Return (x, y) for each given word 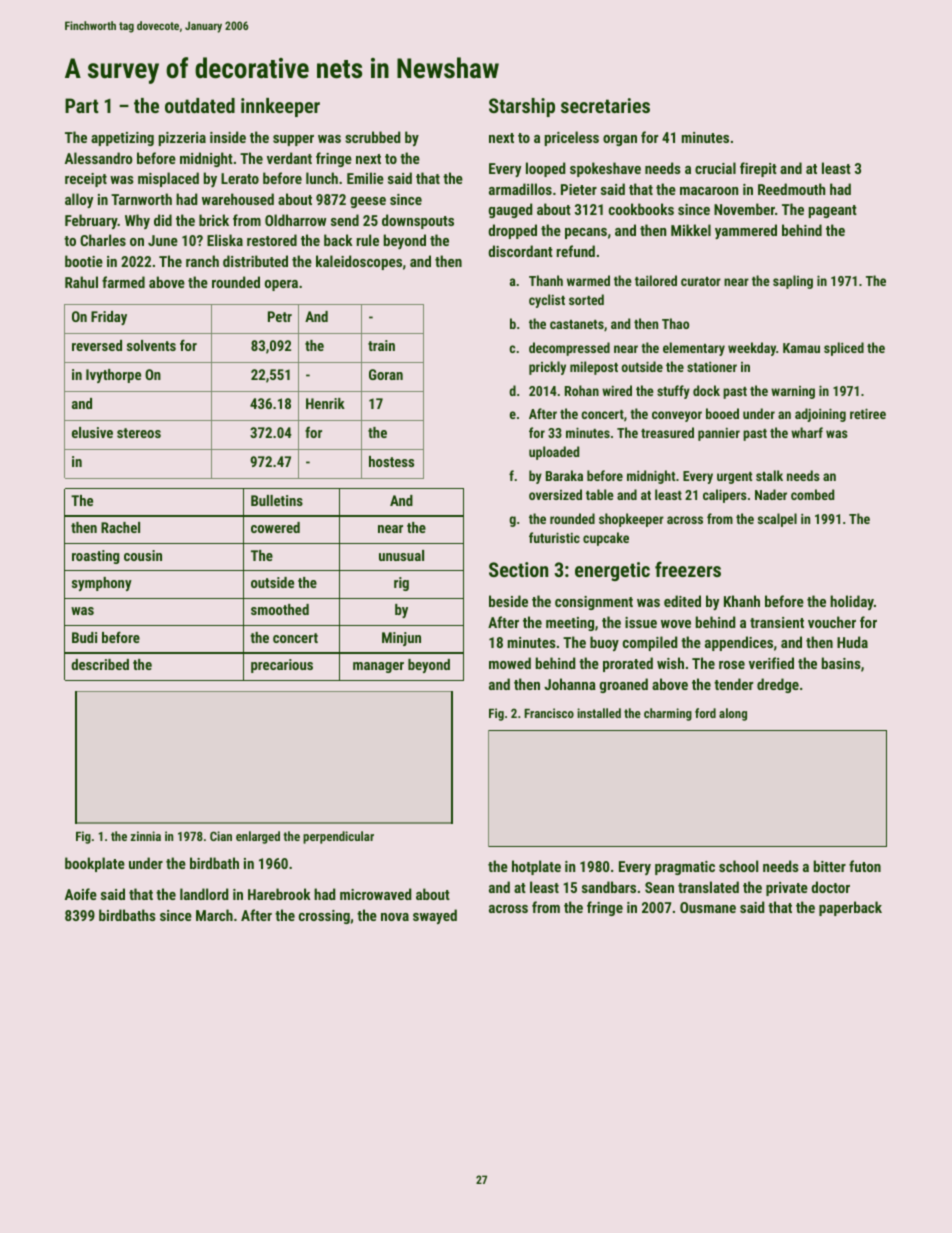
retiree (868, 413)
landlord (204, 894)
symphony (102, 584)
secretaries (605, 105)
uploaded (554, 453)
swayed (435, 916)
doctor (830, 887)
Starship (522, 107)
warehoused (238, 199)
